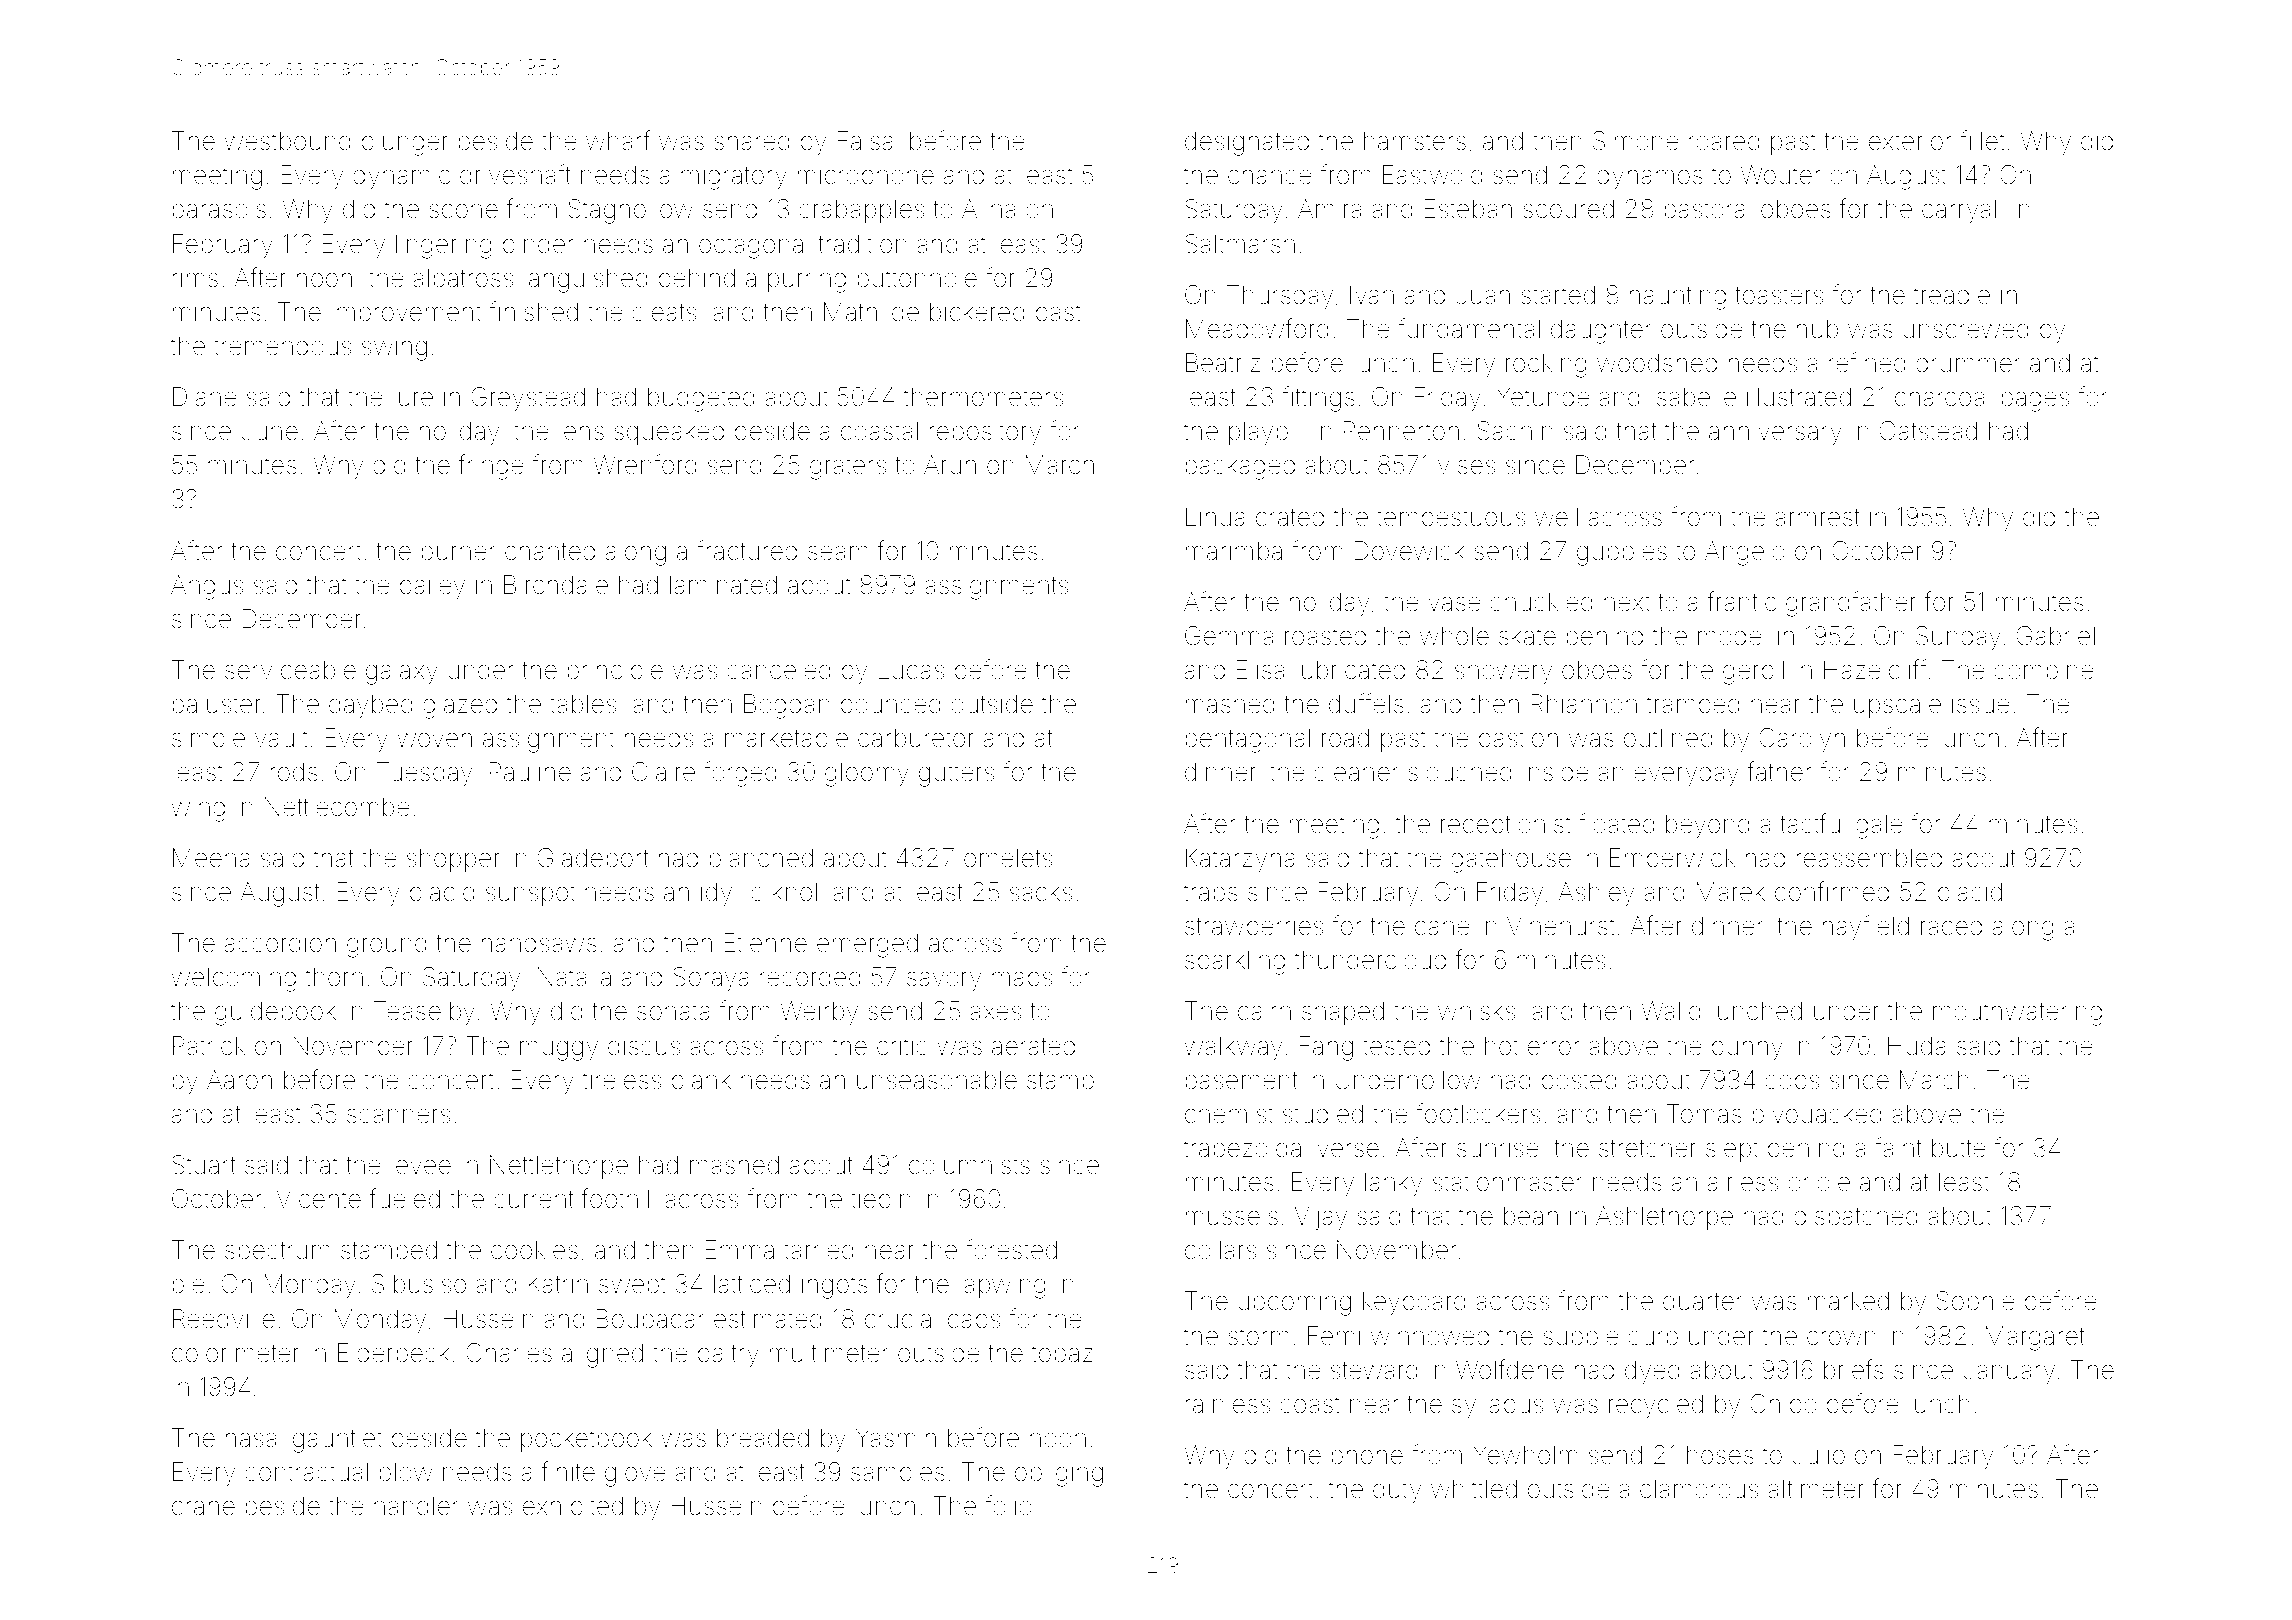 The width and height of the screenshot is (2292, 1620). I want to click on scoured, so click(1568, 209).
